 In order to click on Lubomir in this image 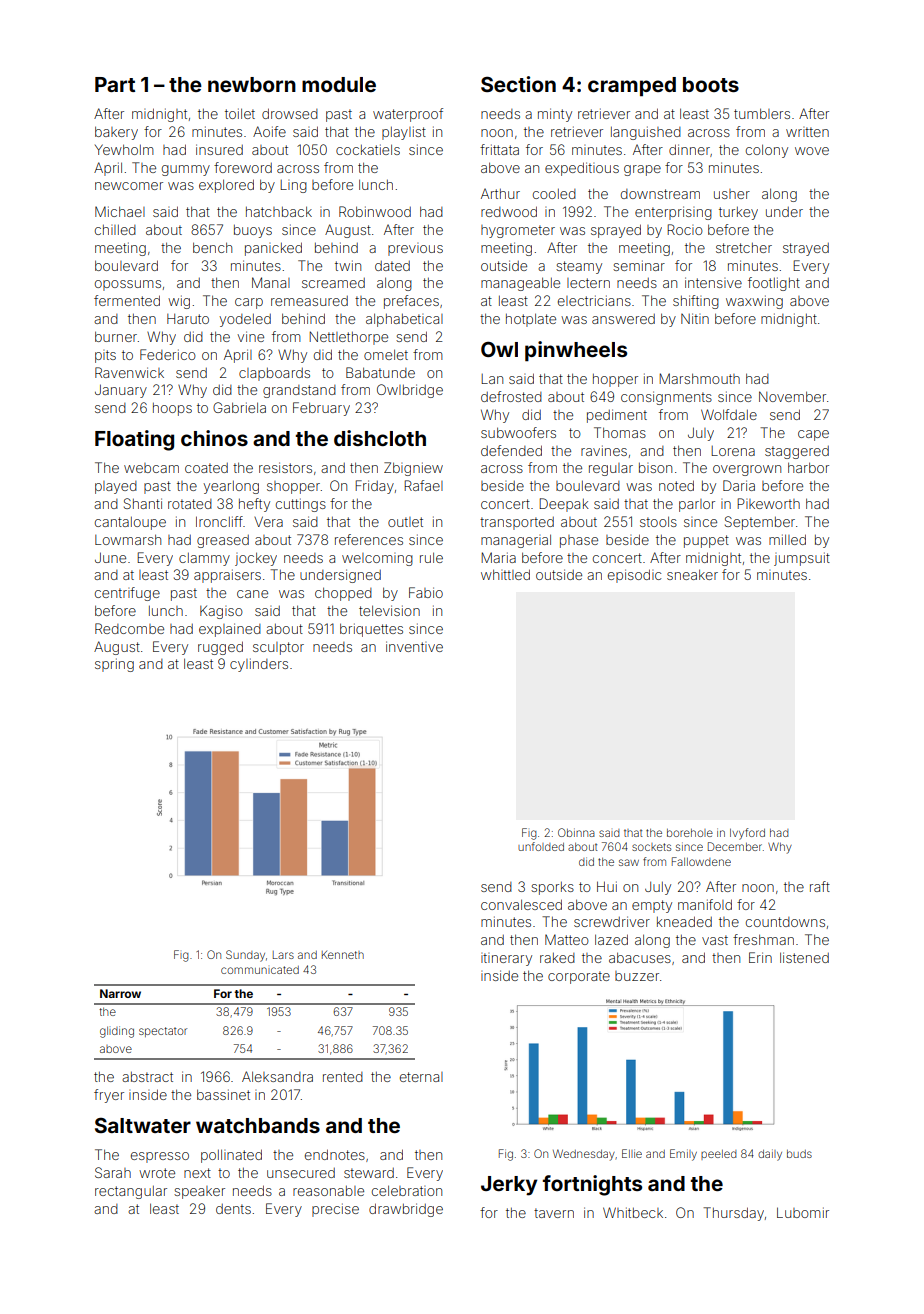, I will do `click(803, 1212)`.
